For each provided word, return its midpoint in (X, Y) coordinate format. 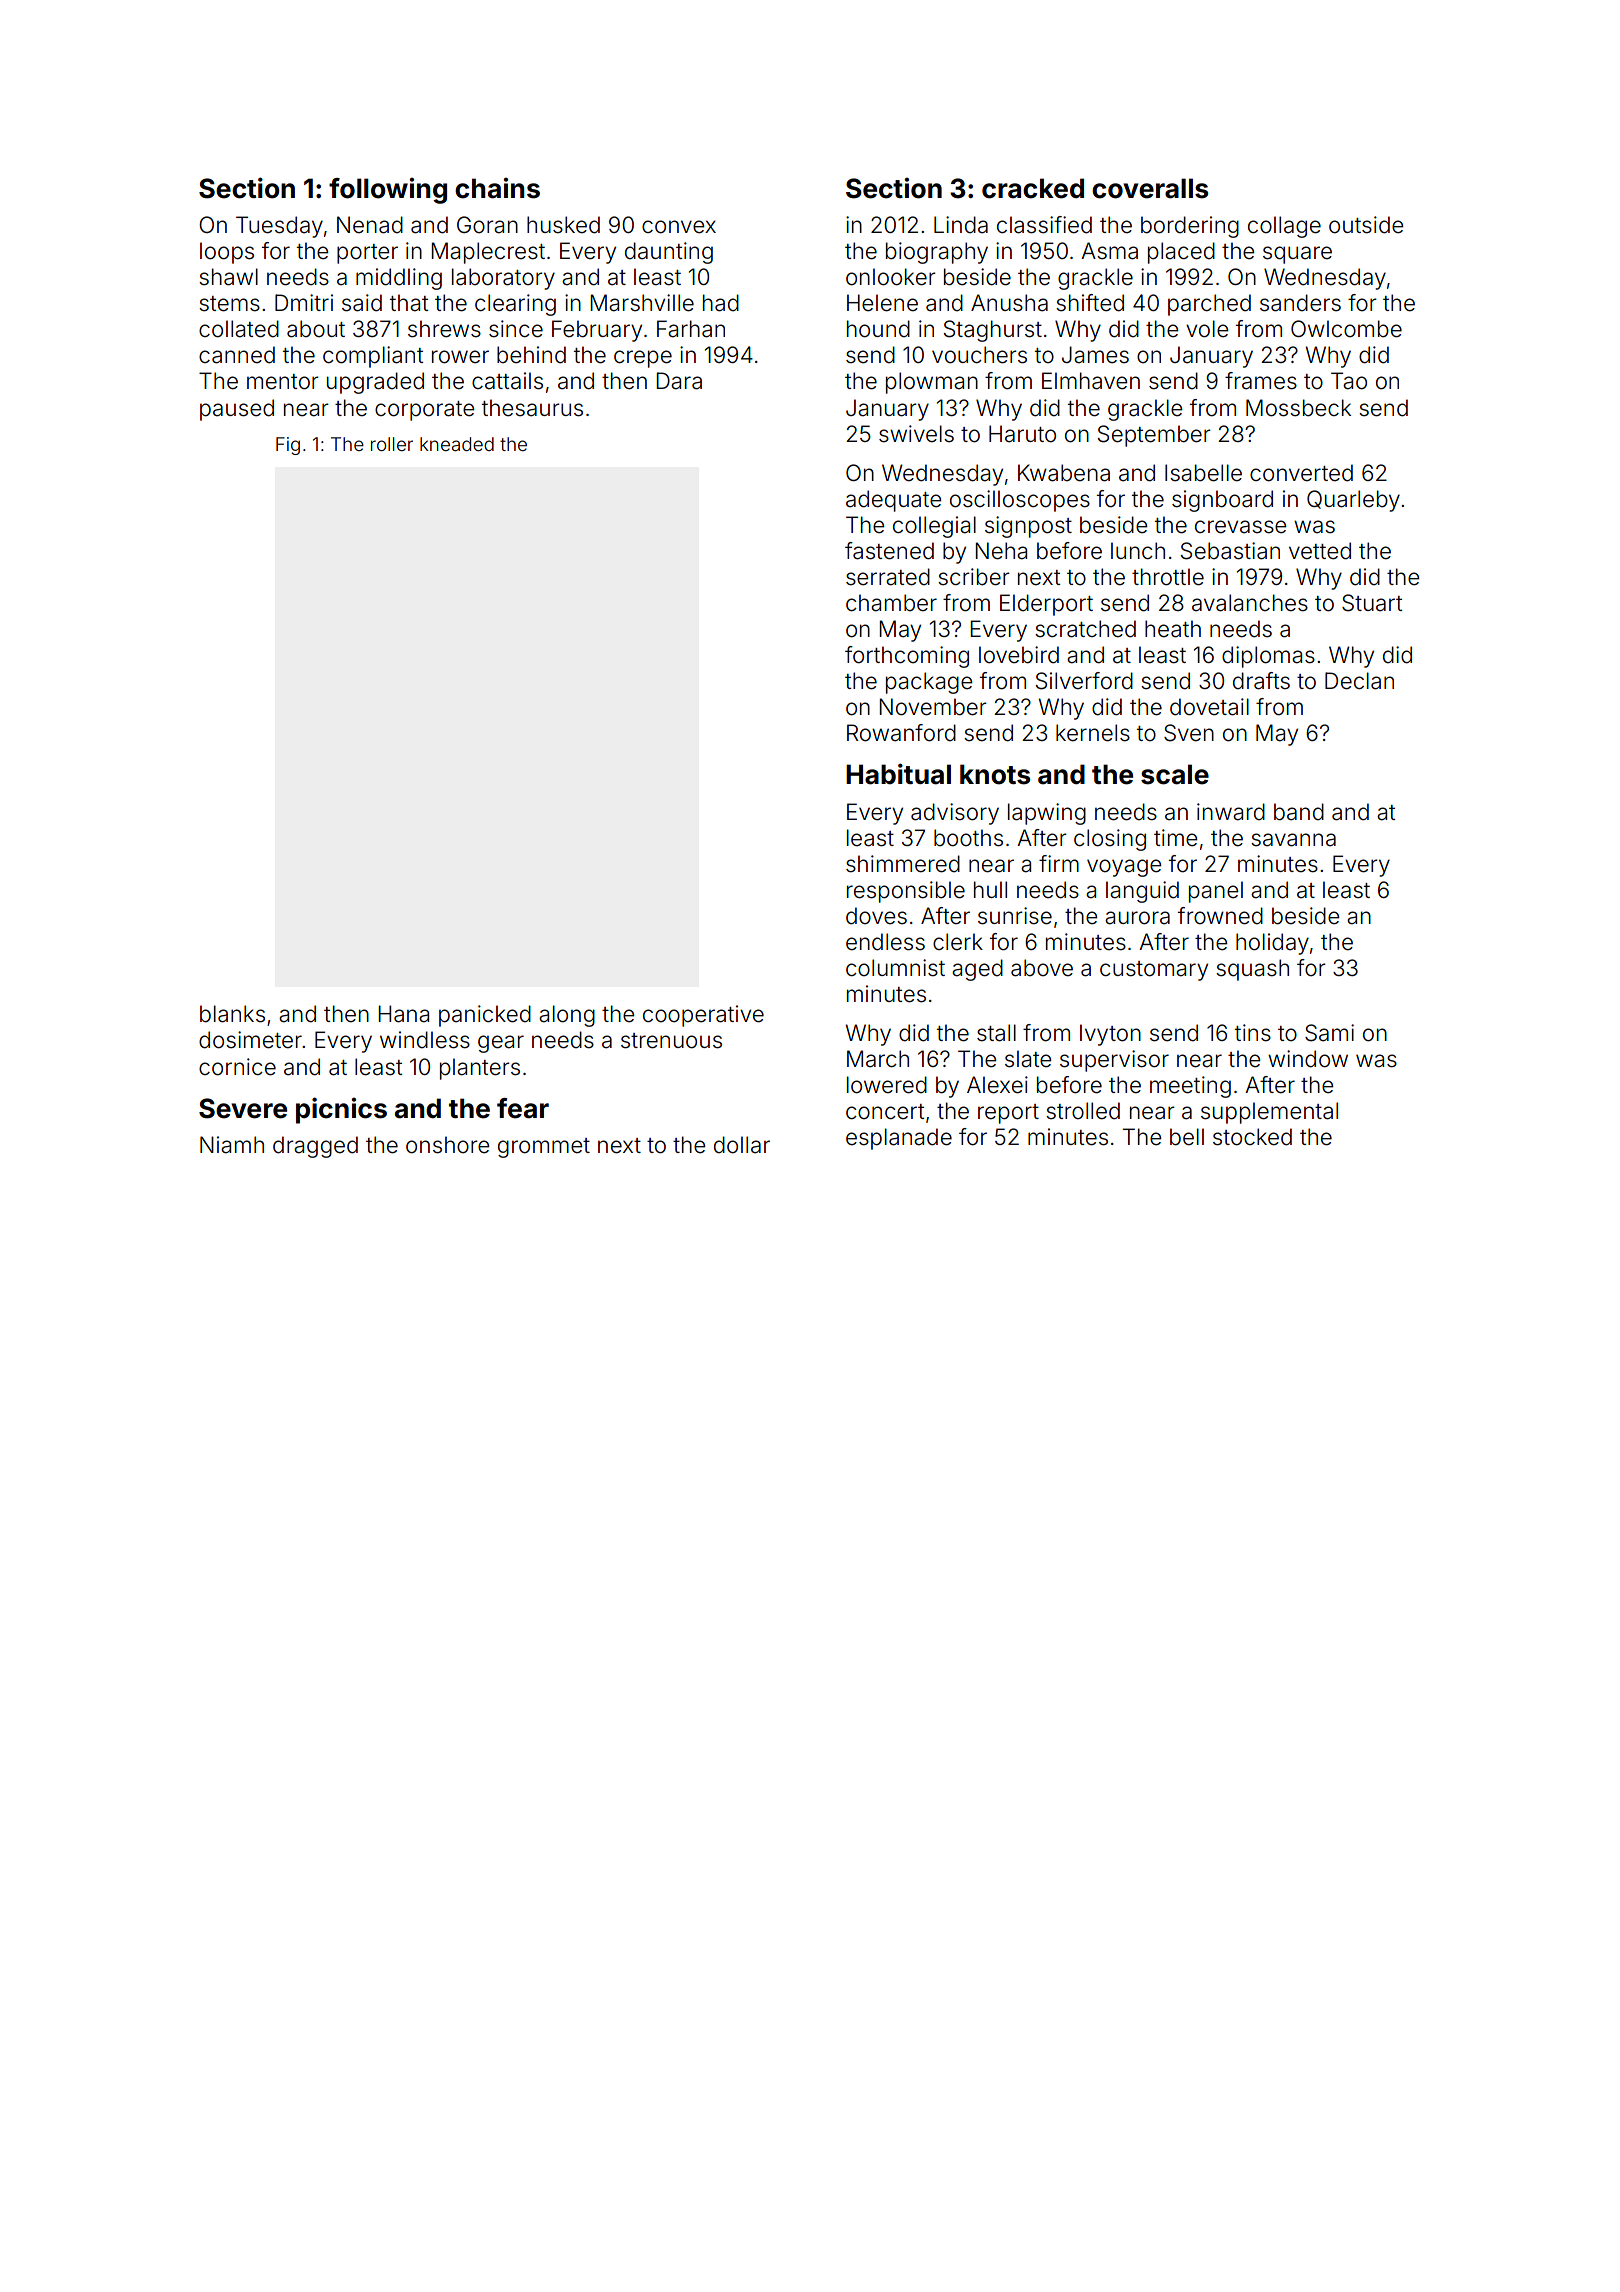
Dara (679, 381)
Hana (403, 1014)
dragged (315, 1147)
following (388, 190)
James (1095, 355)
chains (497, 188)
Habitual (898, 774)
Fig (288, 446)
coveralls (1150, 188)
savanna (1293, 840)
